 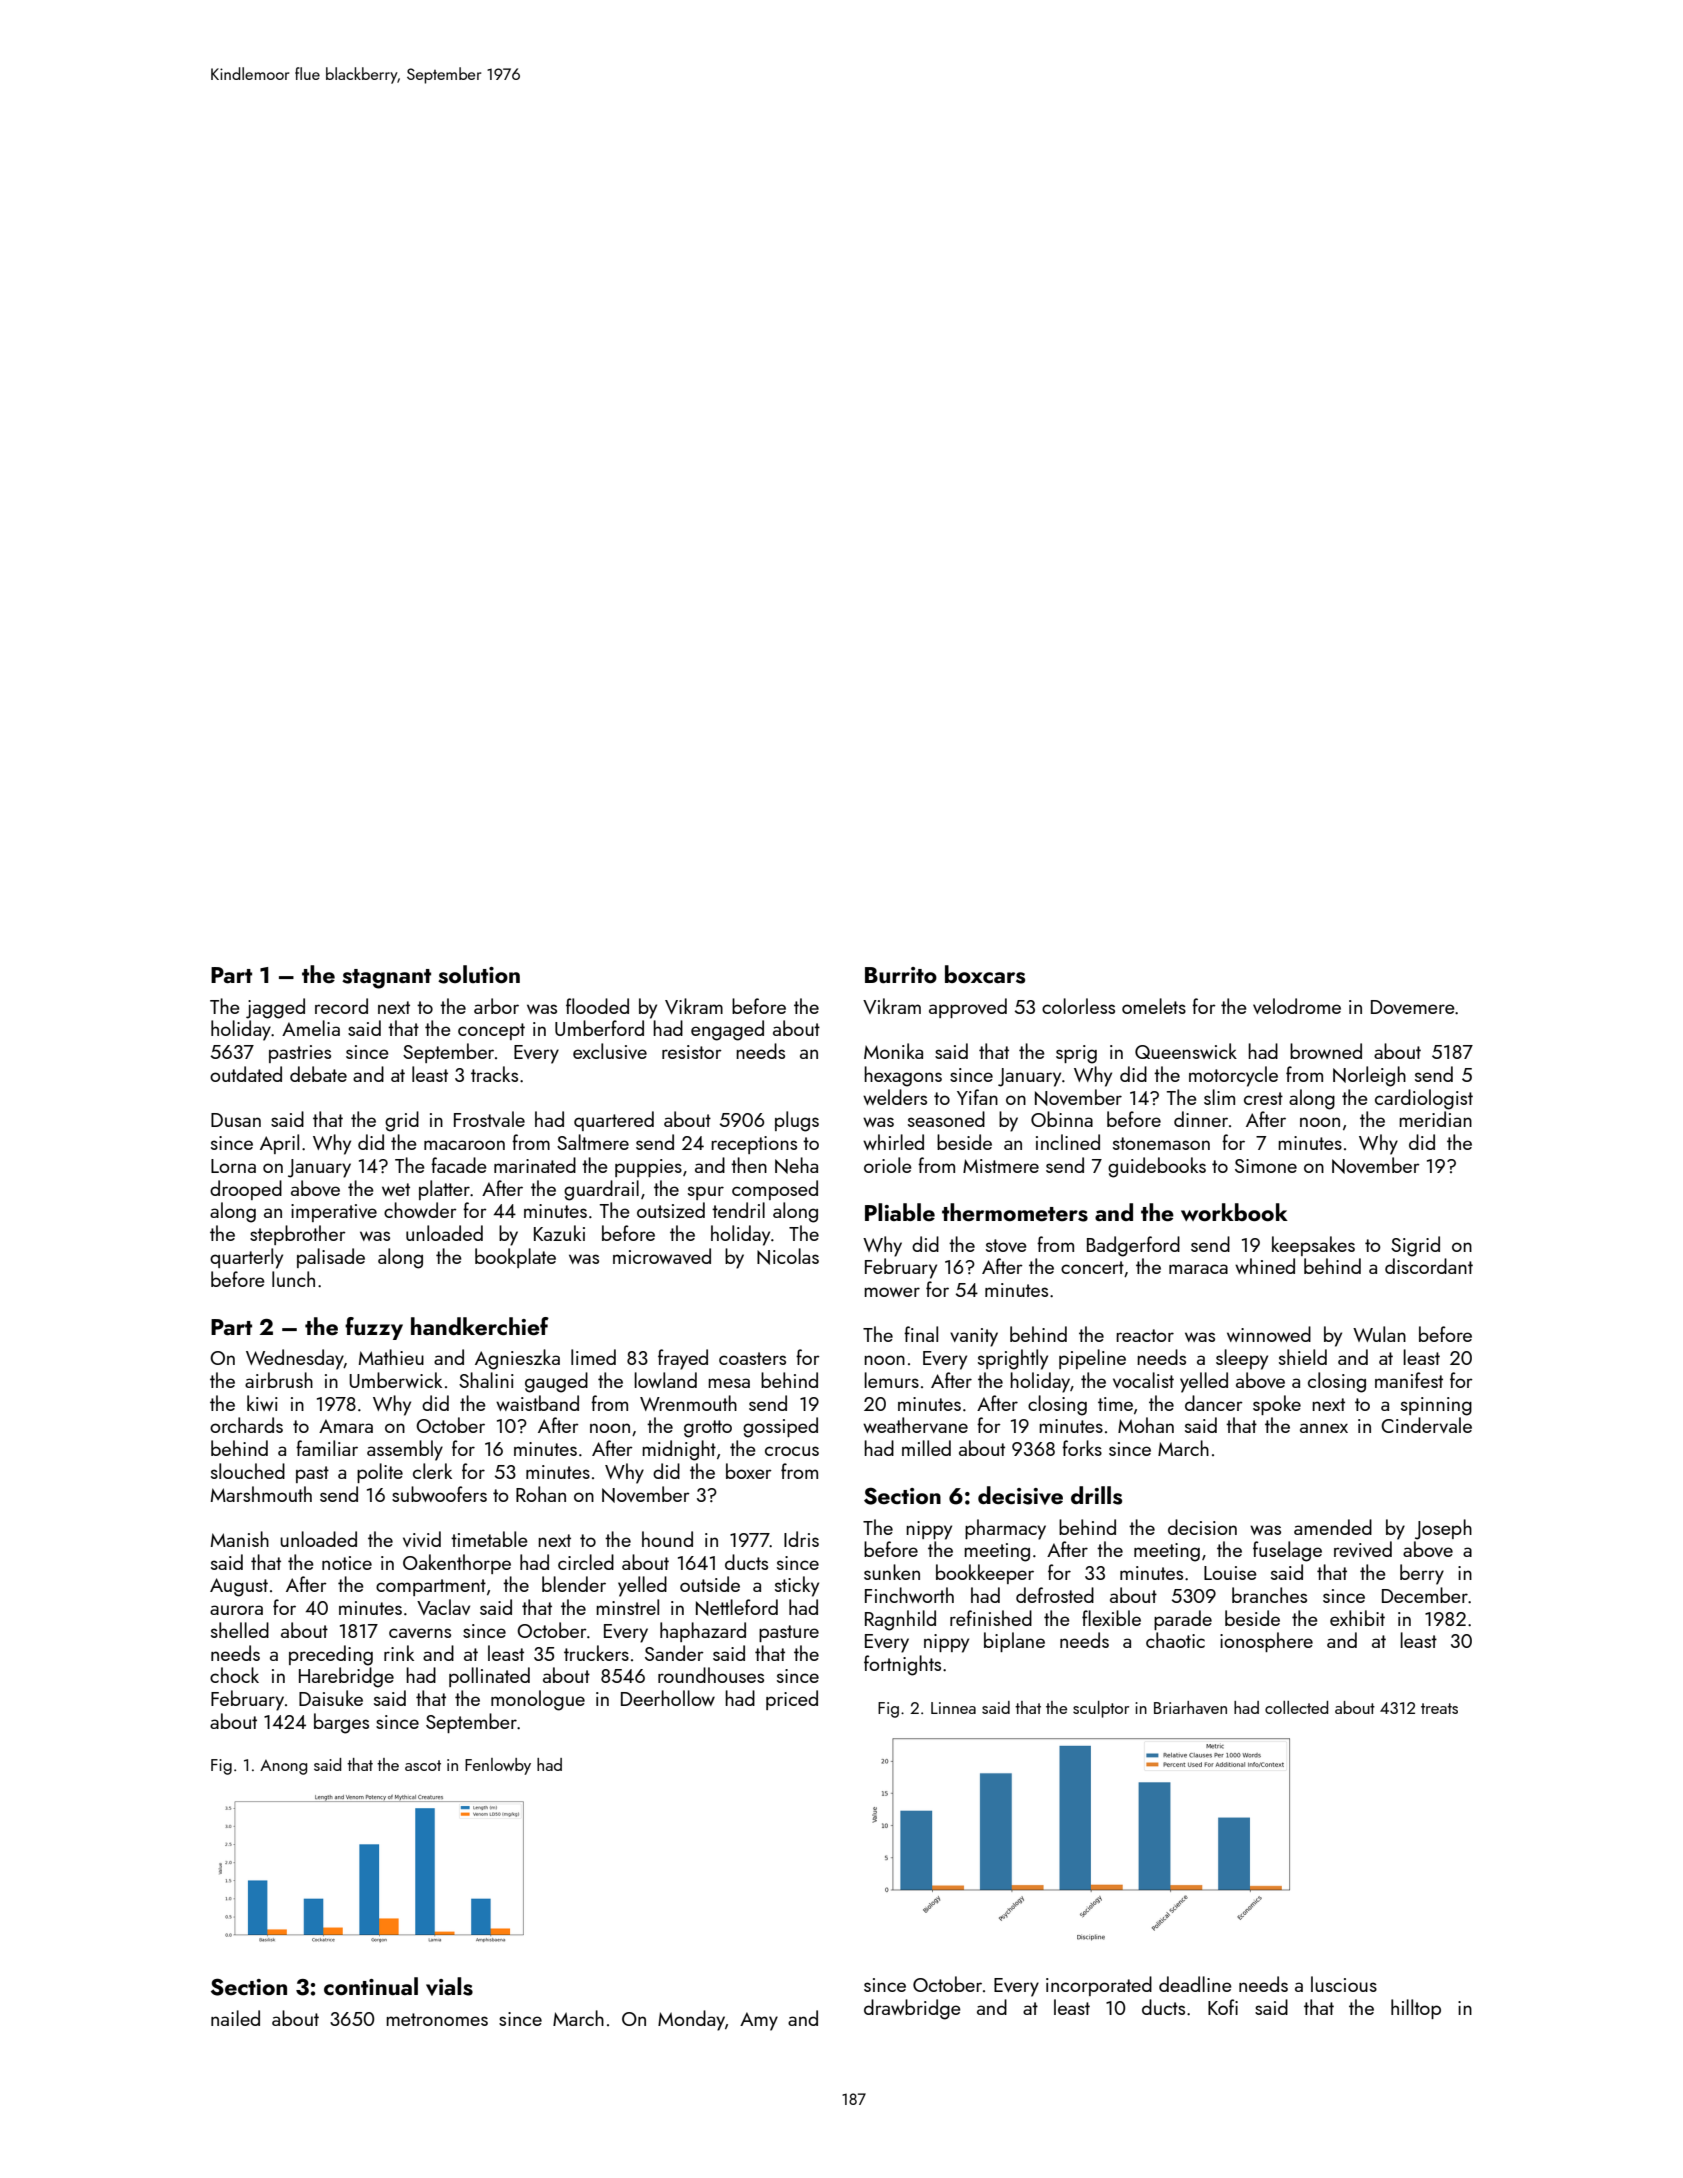 I want to click on cardiologist, so click(x=1424, y=1099).
